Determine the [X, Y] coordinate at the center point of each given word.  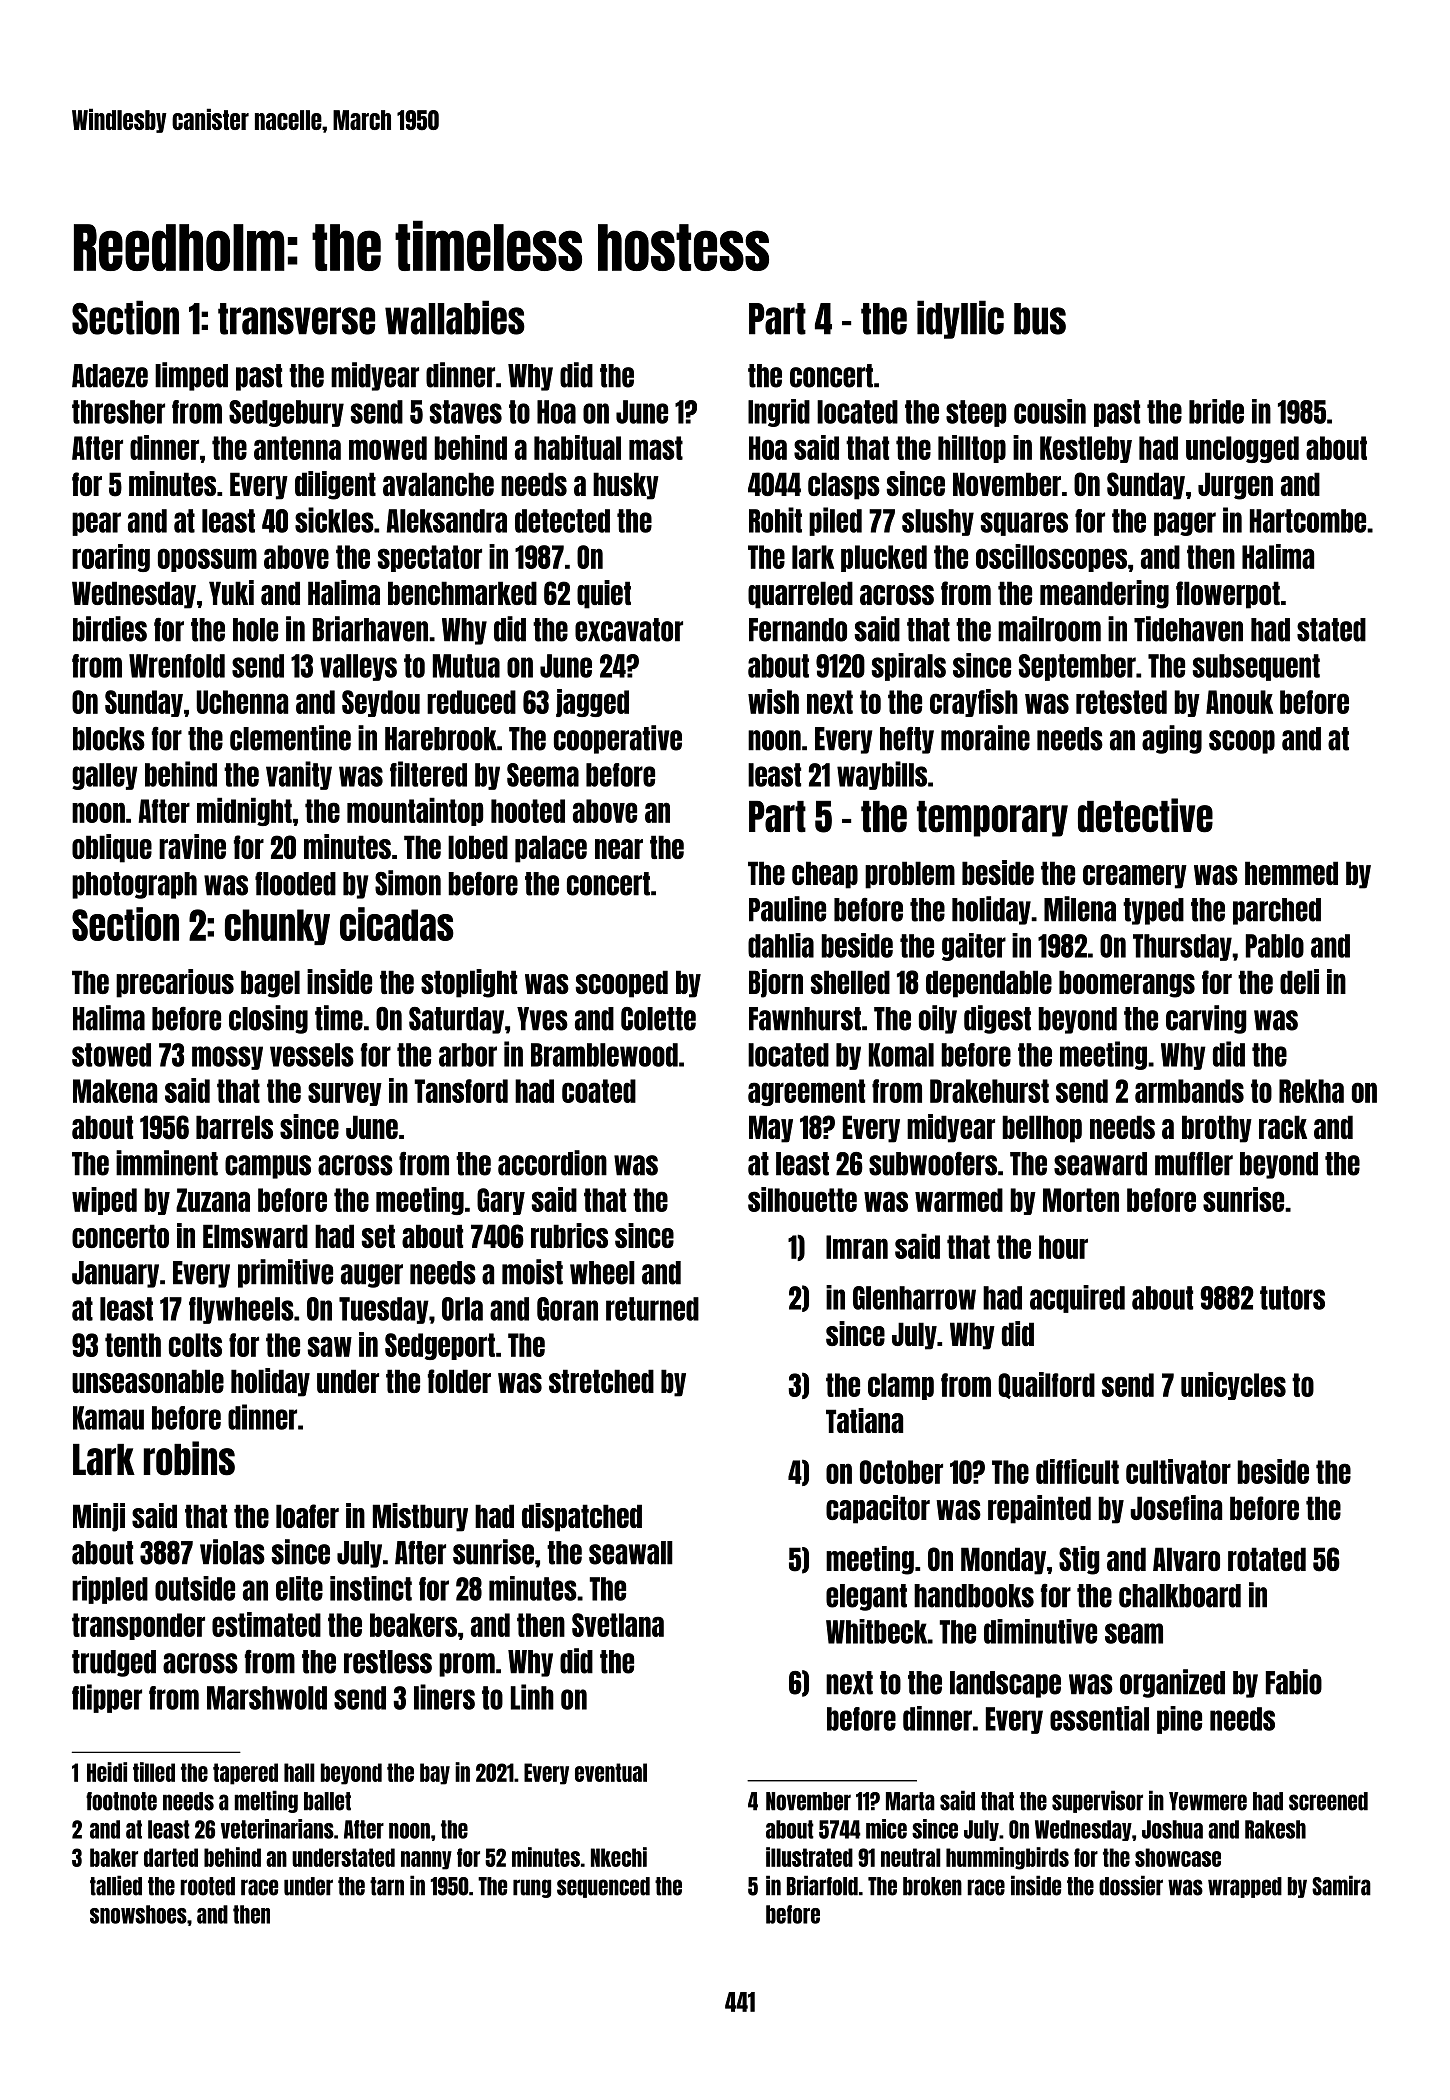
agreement [806, 1092]
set [378, 1236]
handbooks [974, 1596]
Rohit [775, 520]
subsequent [1256, 667]
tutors [1292, 1298]
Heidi [107, 1772]
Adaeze [110, 376]
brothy [1217, 1129]
